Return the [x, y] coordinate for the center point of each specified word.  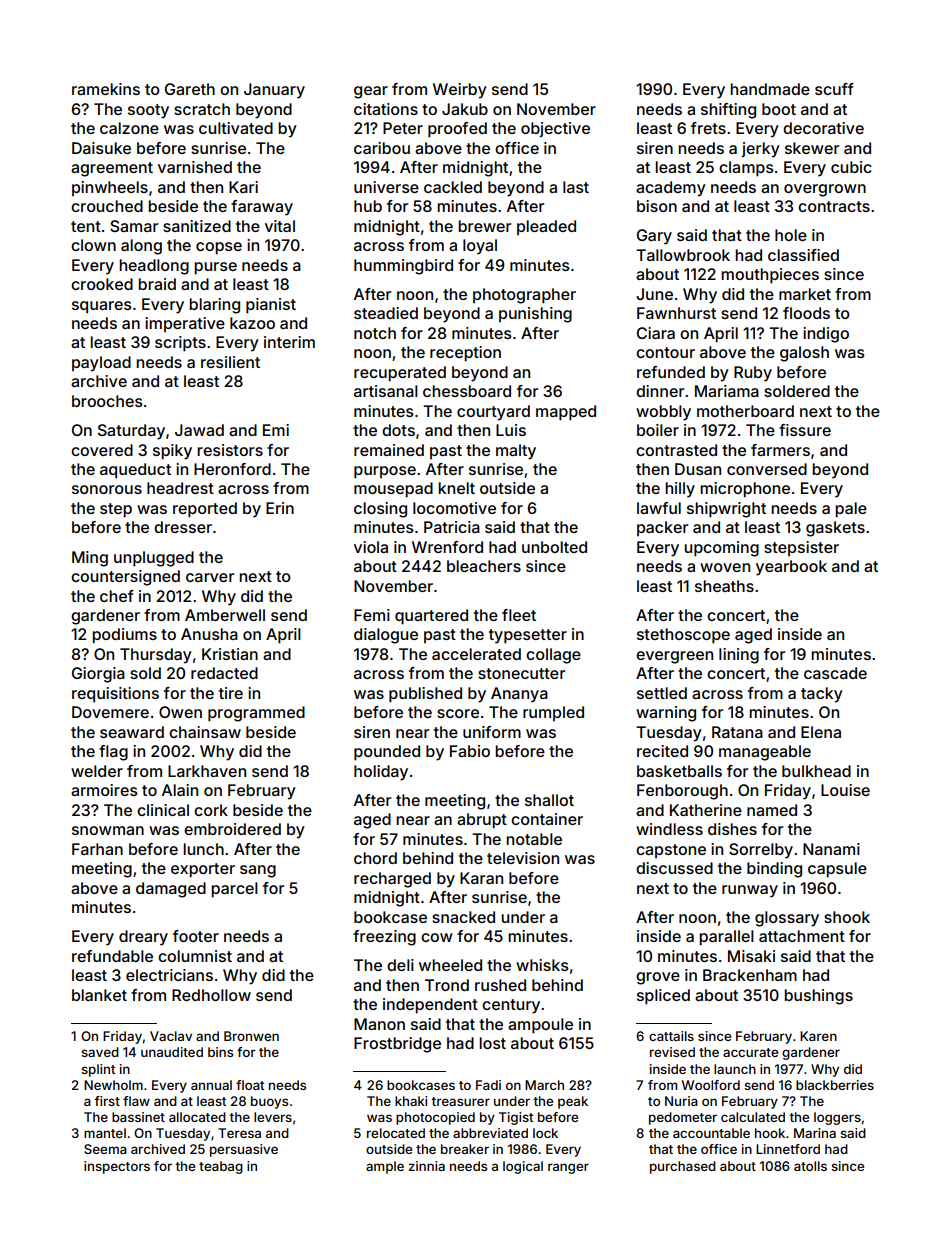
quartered [431, 617]
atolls [810, 1166]
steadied [386, 313]
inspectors [117, 1167]
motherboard [745, 411]
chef [117, 596]
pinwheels [110, 188]
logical [523, 1167]
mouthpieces [770, 276]
